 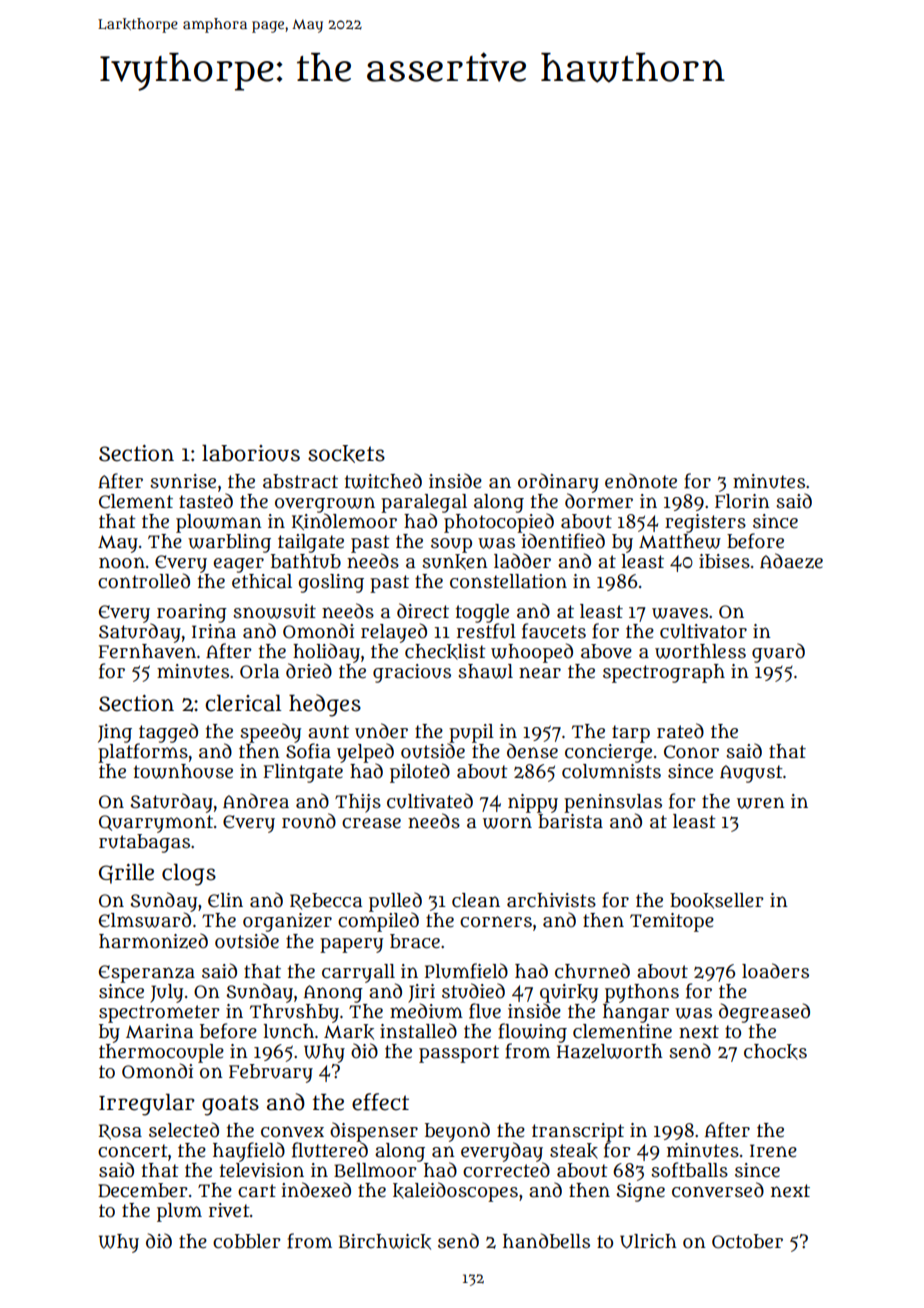 What do you see at coordinates (641, 481) in the screenshot?
I see `endnote` at bounding box center [641, 481].
